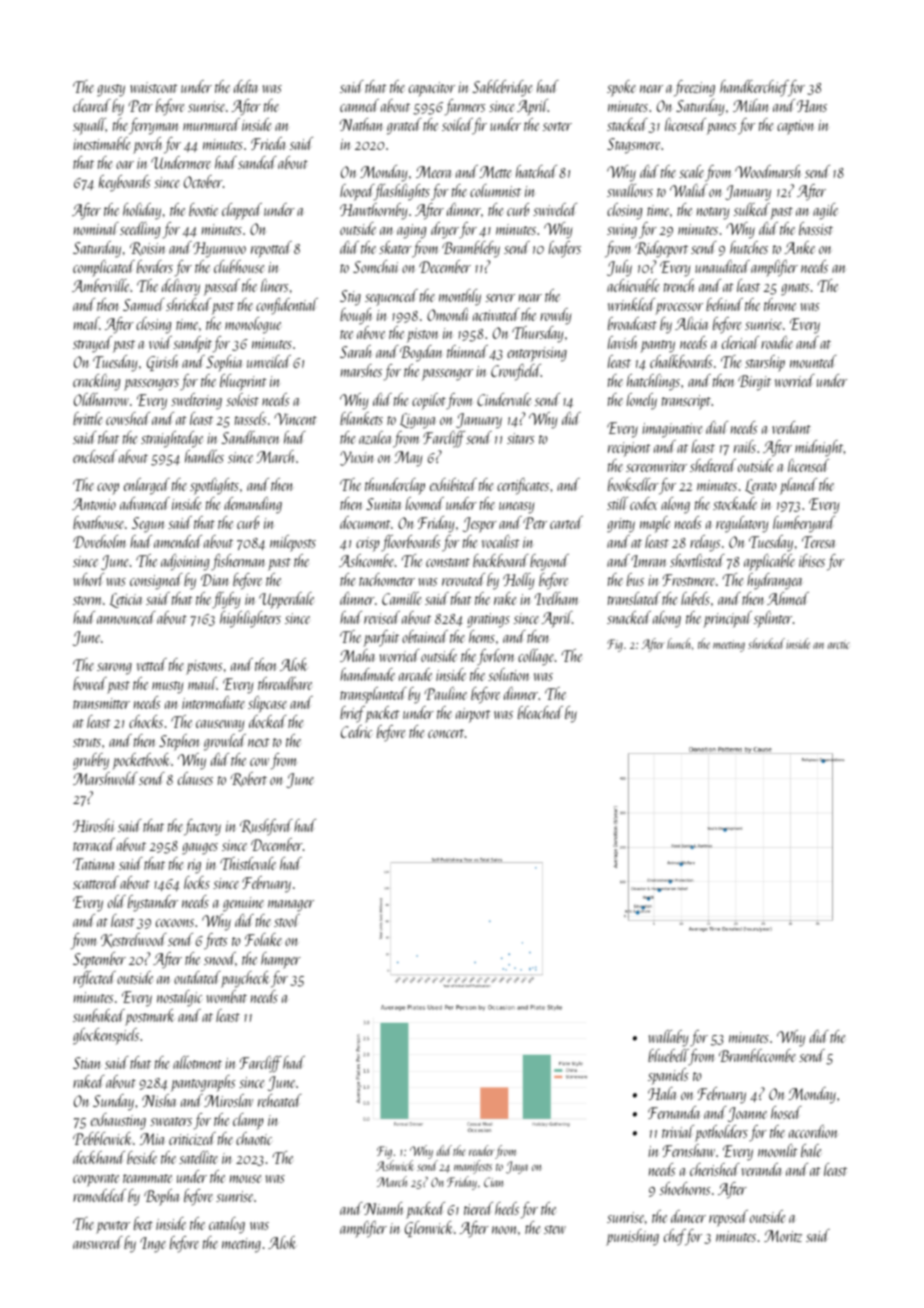 The height and width of the screenshot is (1308, 924). What do you see at coordinates (362, 124) in the screenshot?
I see `Nathan` at bounding box center [362, 124].
